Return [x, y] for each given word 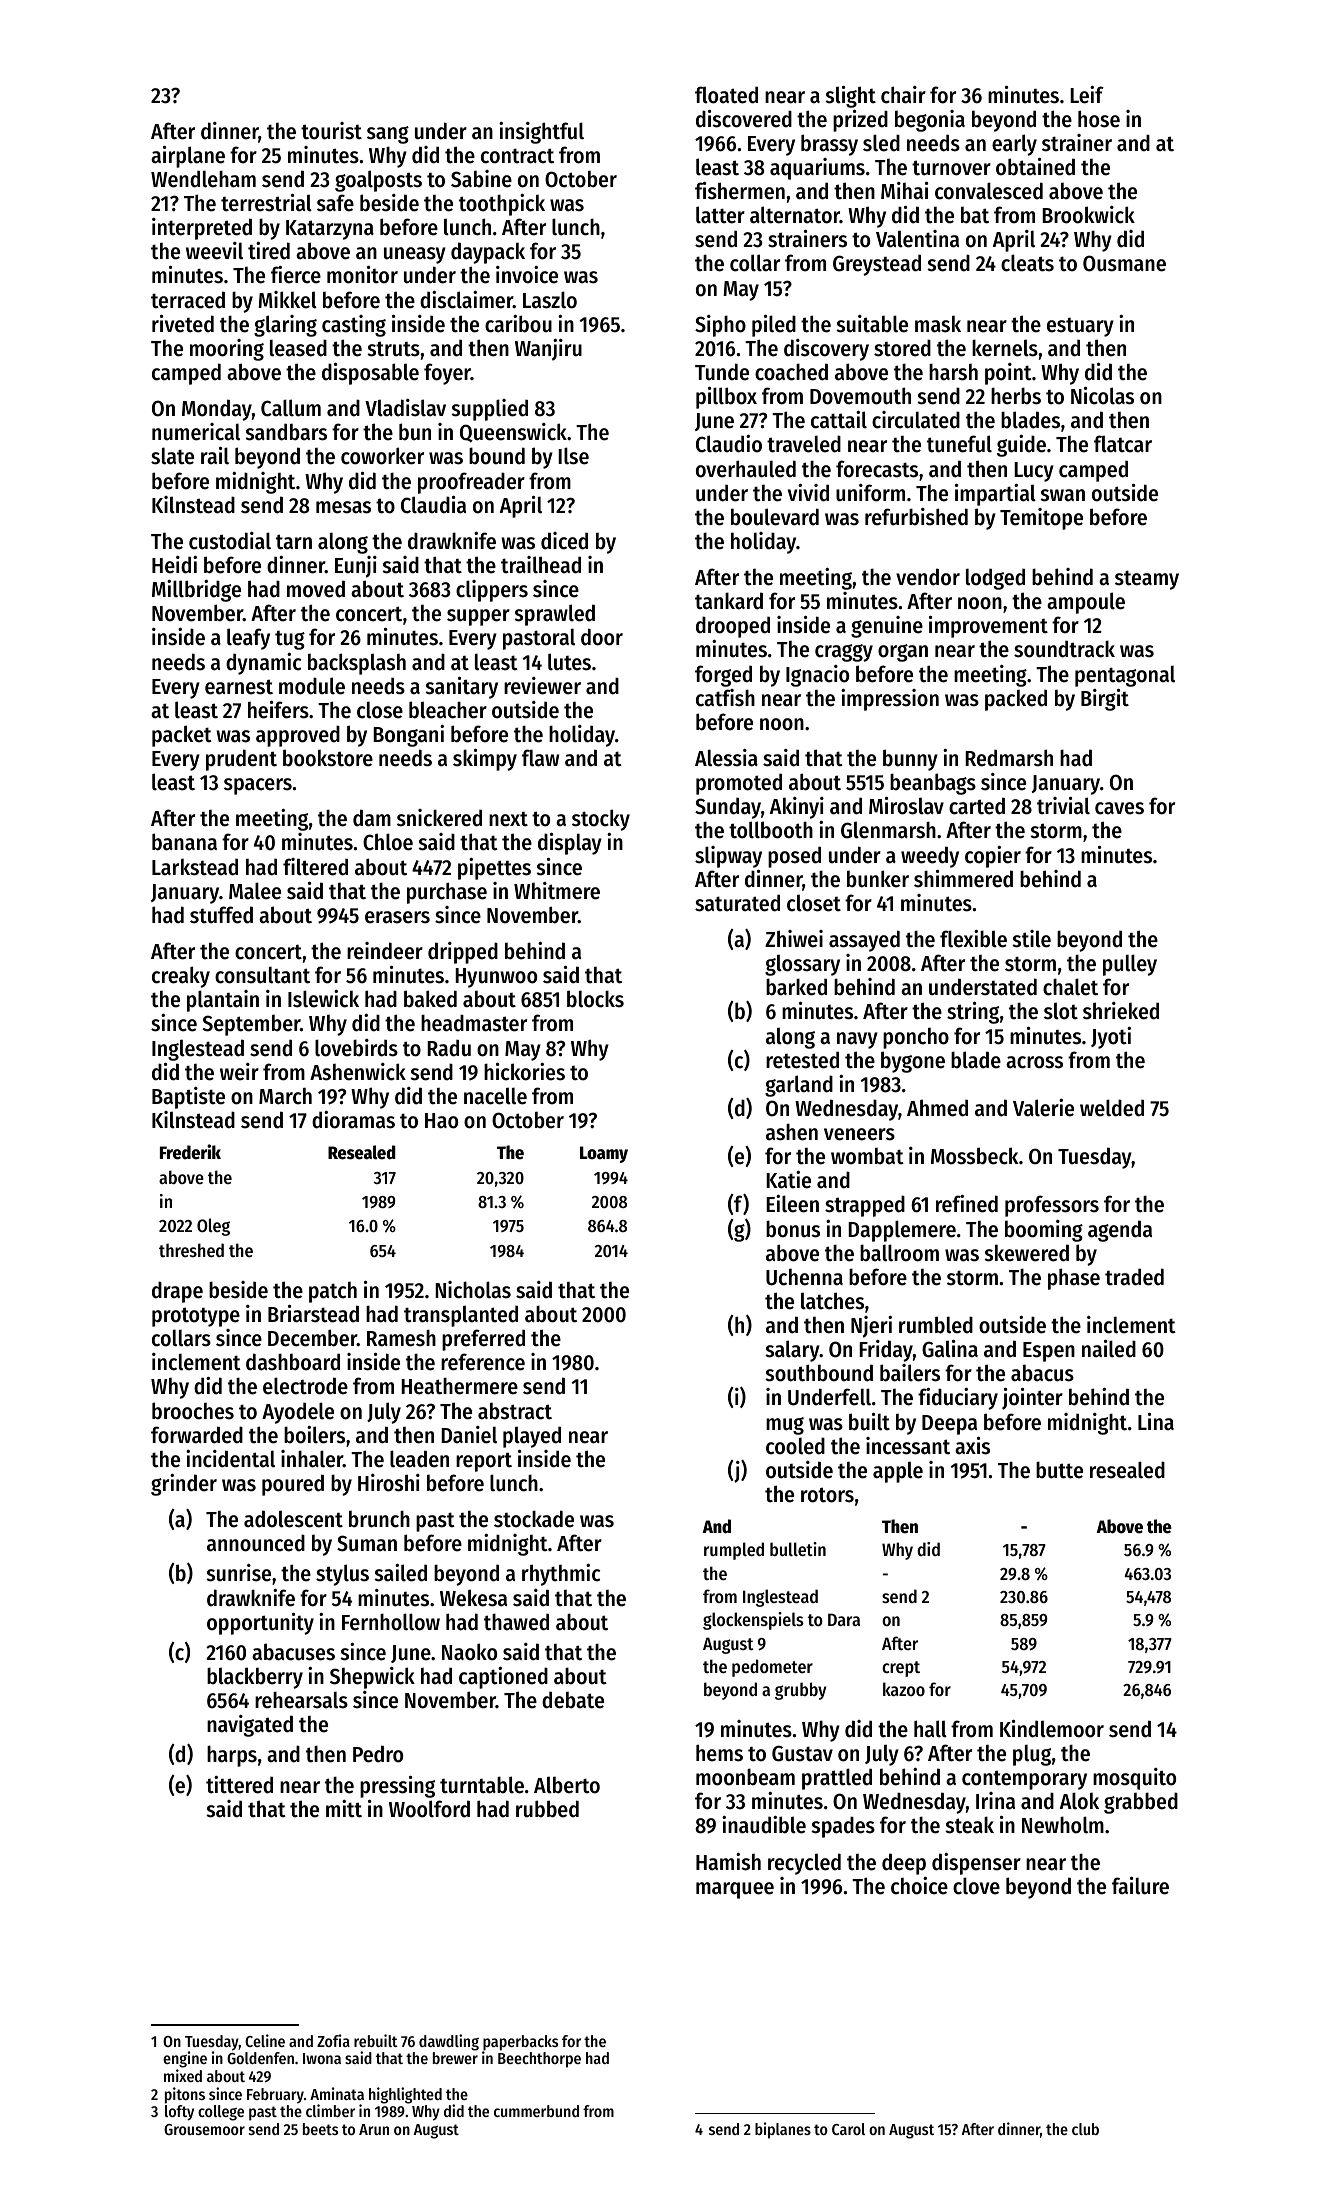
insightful [541, 133]
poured [293, 1485]
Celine [265, 2040]
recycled [804, 1864]
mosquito [1134, 1779]
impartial [995, 495]
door [602, 637]
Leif [1087, 95]
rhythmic [561, 1575]
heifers [278, 710]
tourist [331, 131]
